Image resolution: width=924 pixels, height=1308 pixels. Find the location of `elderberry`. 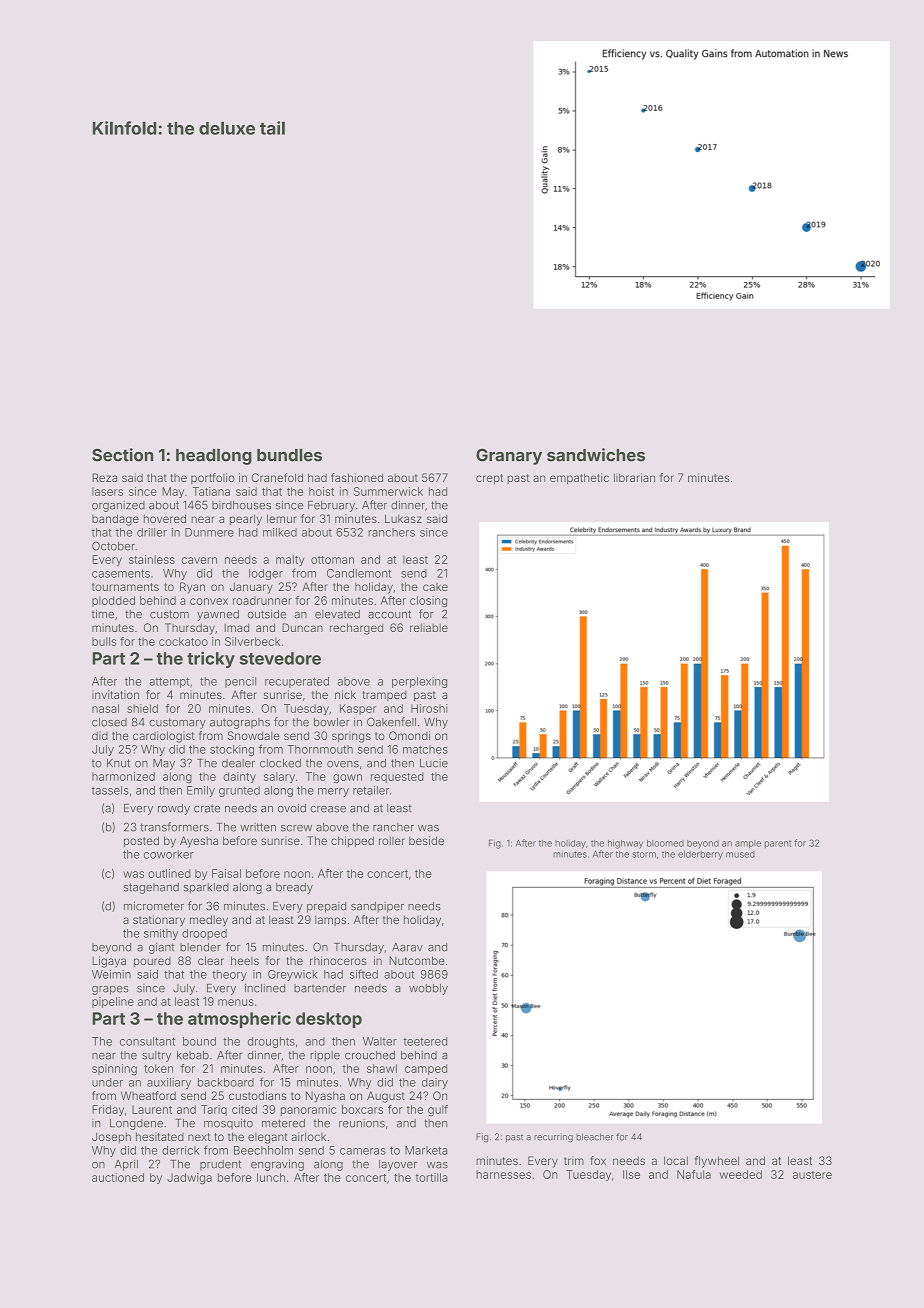

elderberry is located at coordinates (700, 855).
